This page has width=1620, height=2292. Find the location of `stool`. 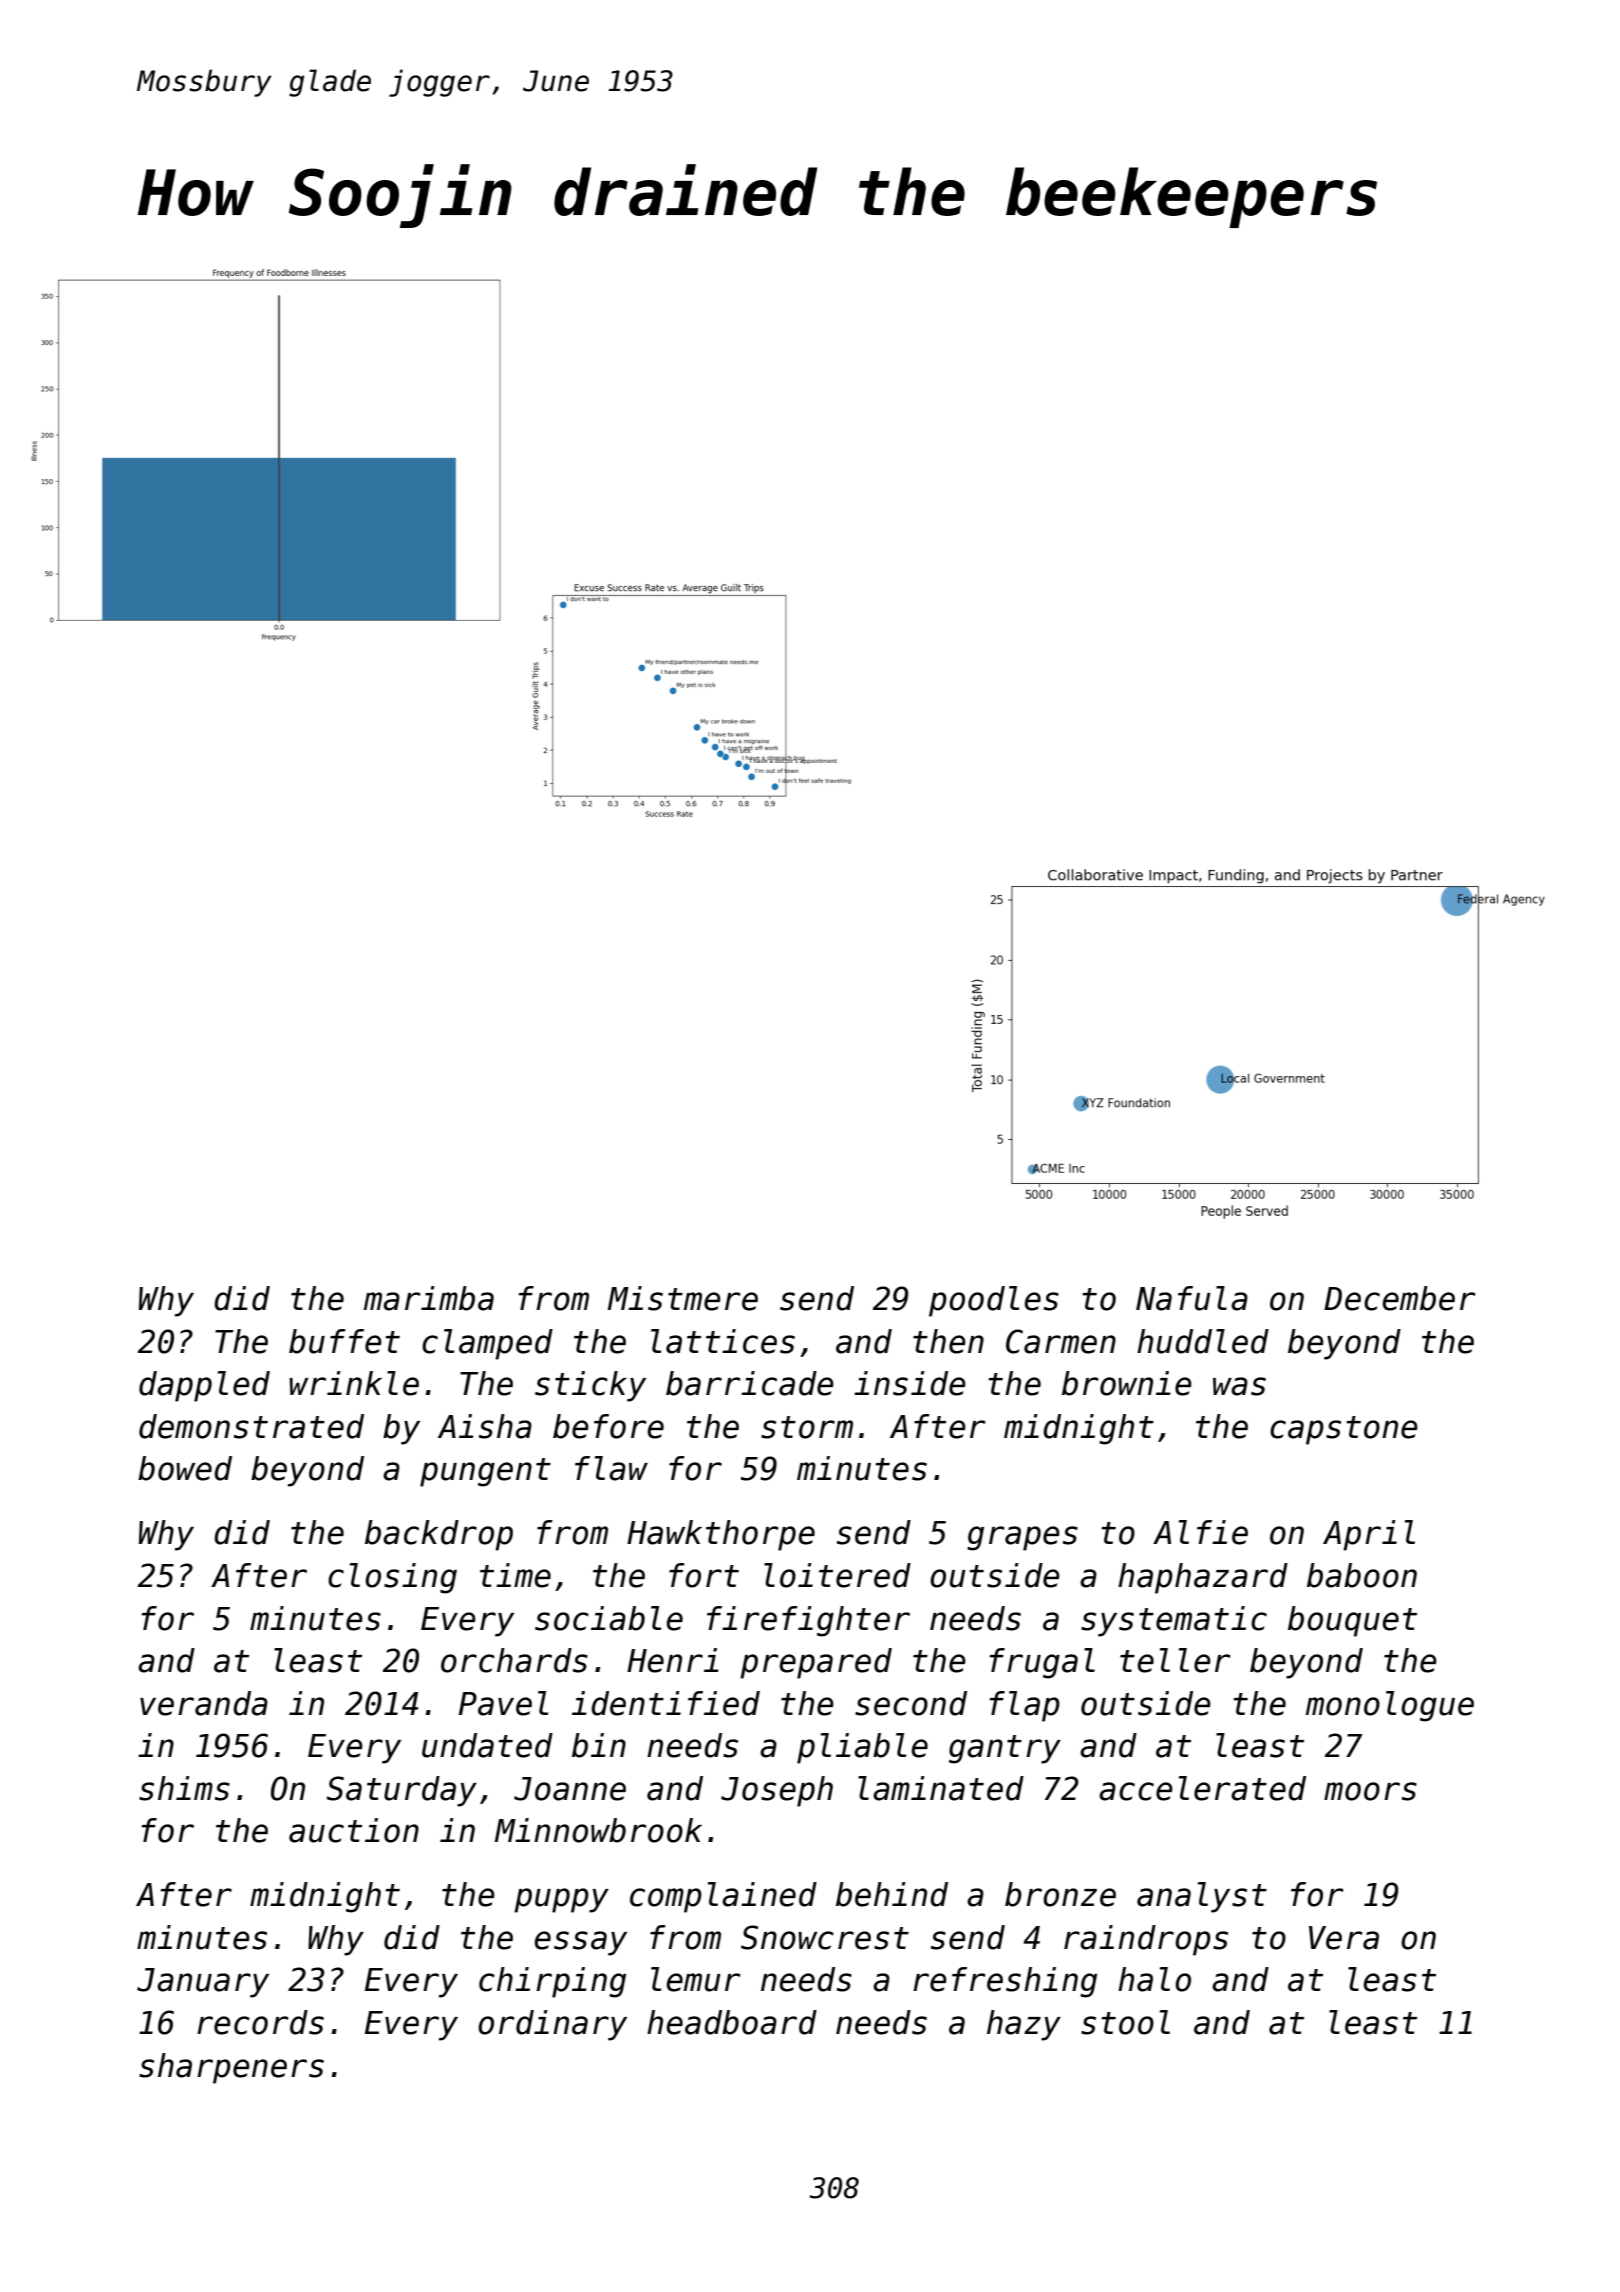

stool is located at coordinates (1125, 2022).
